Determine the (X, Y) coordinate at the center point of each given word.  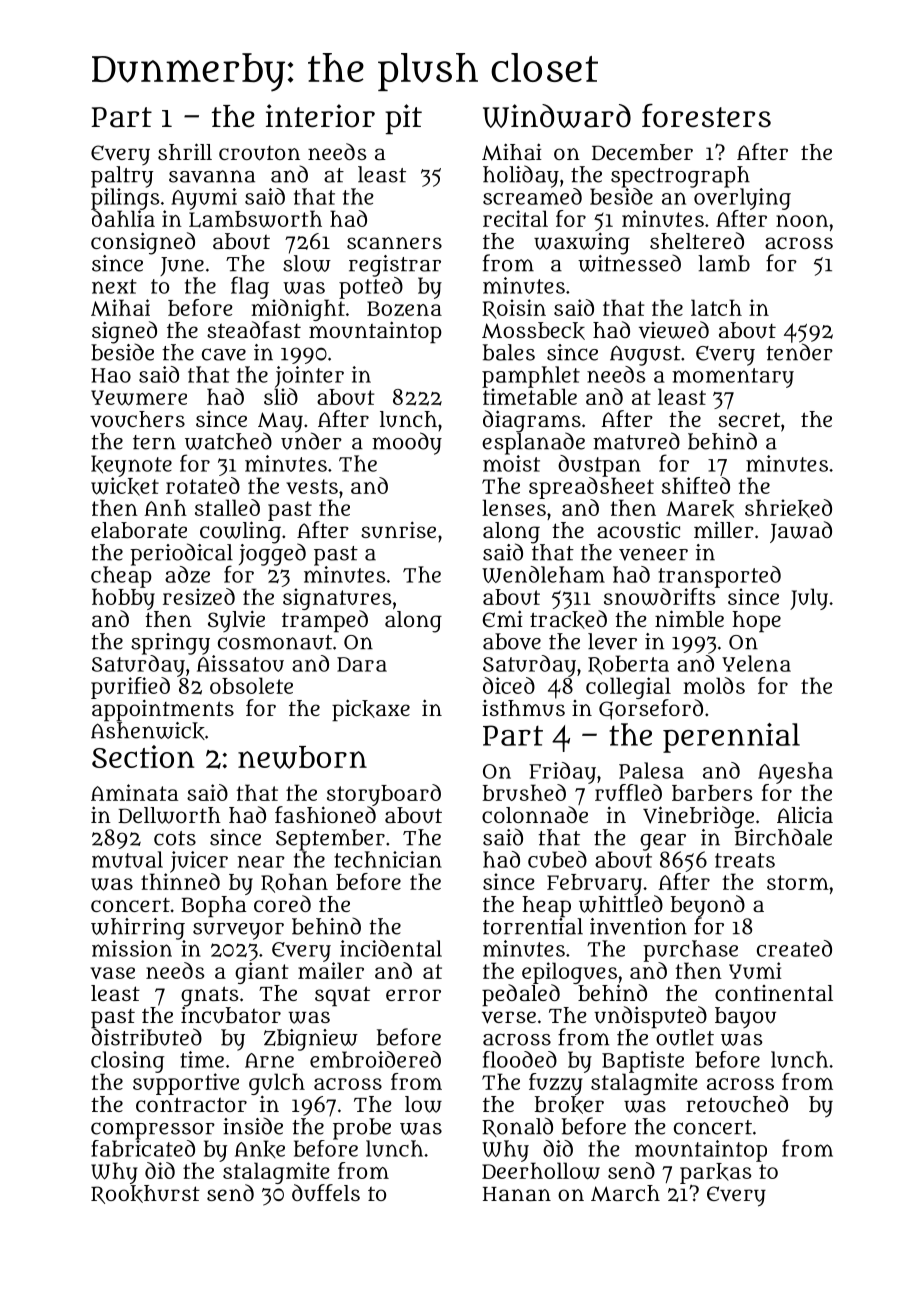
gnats (209, 996)
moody (407, 443)
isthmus (523, 708)
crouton (259, 153)
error (413, 995)
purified (130, 688)
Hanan (517, 1194)
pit (403, 119)
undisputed (650, 1017)
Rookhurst (145, 1194)
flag (250, 287)
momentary (733, 378)
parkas (716, 1173)
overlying (742, 199)
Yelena (756, 663)
